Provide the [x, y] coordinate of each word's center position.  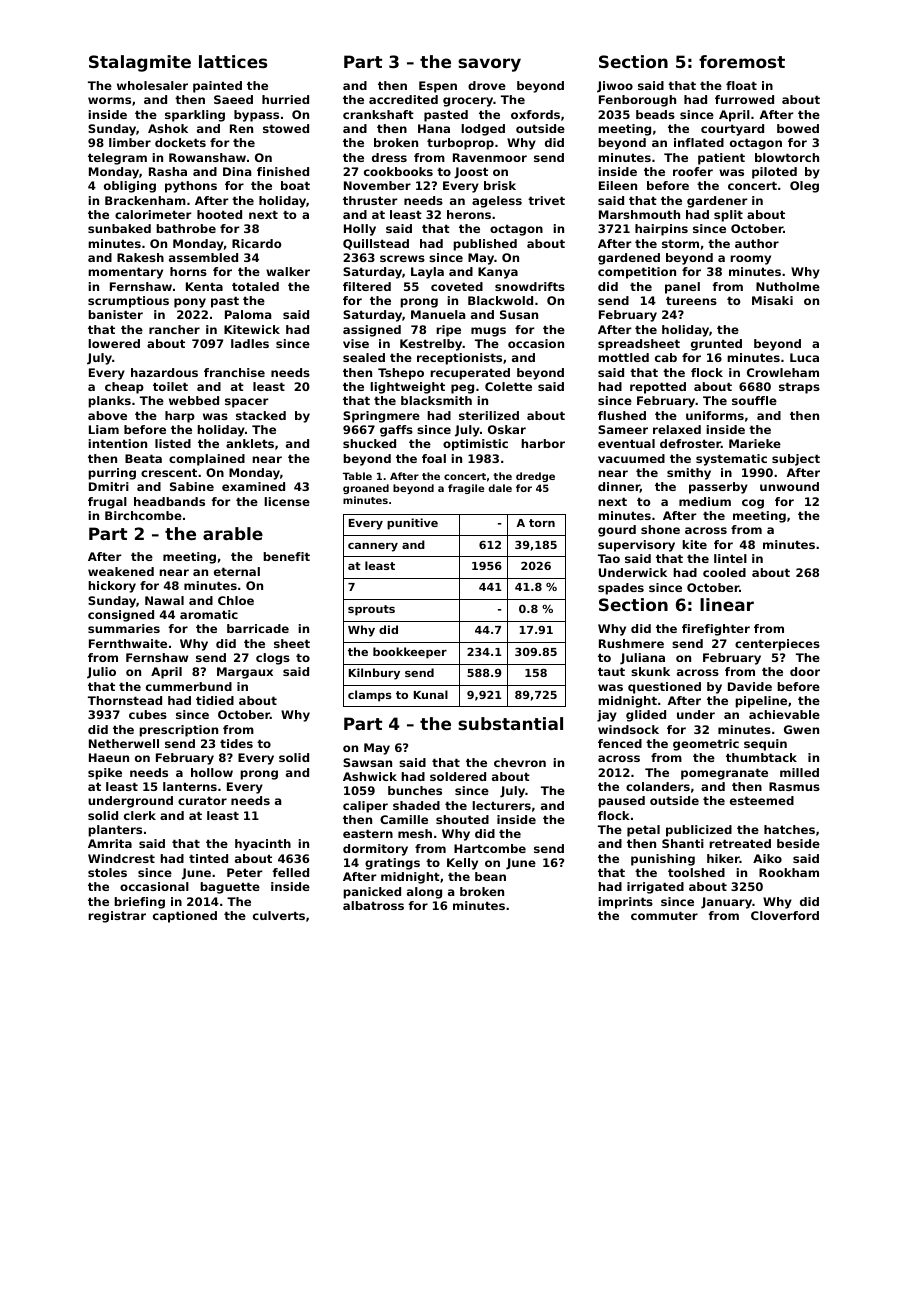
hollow [212, 772]
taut [611, 671]
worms [109, 100]
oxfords [535, 114]
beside [798, 843]
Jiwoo [615, 87]
